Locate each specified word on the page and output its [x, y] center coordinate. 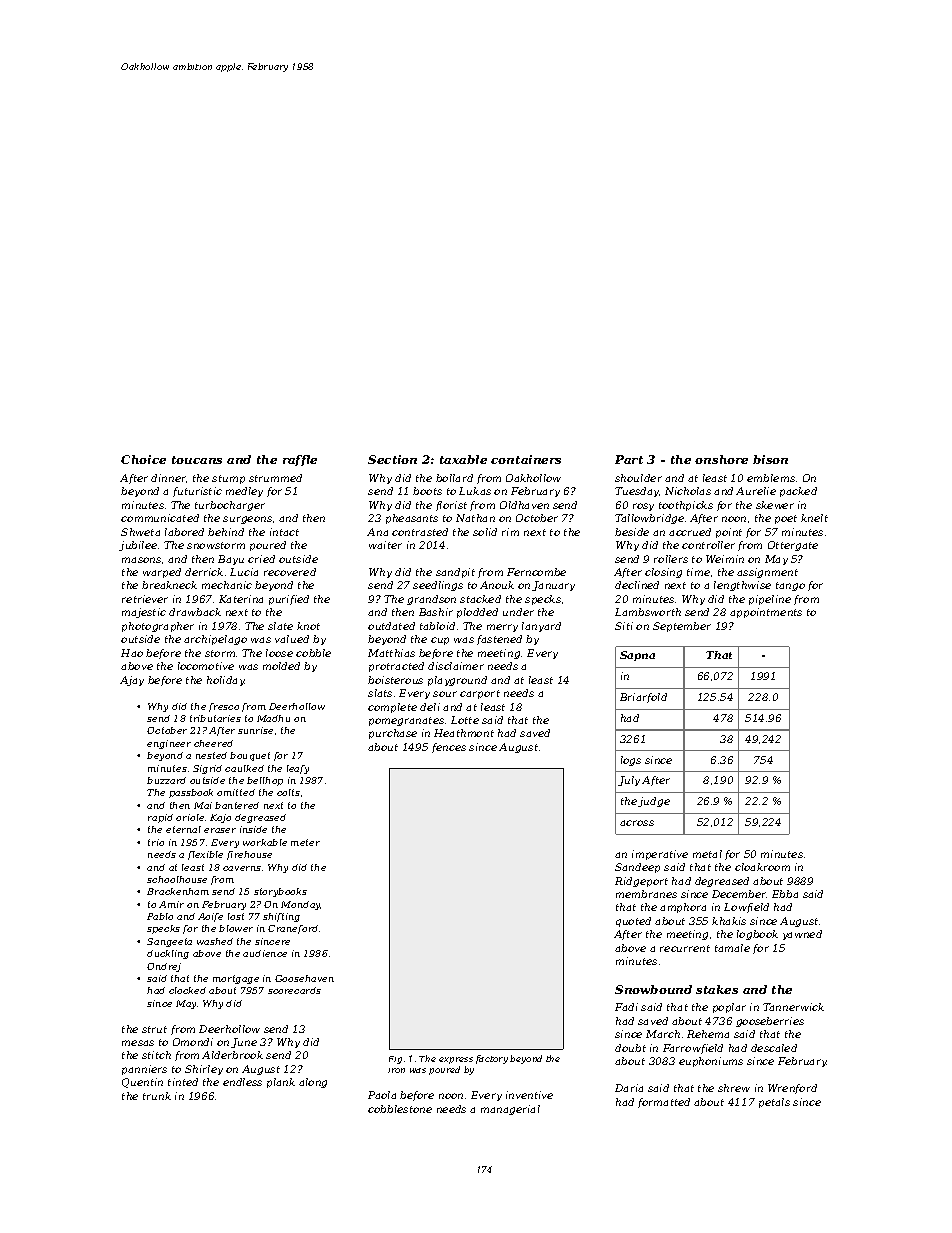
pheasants [412, 519]
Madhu [273, 718]
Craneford [293, 929]
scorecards [294, 990]
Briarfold [643, 698]
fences [449, 748]
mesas [138, 1043]
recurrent [685, 948]
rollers [671, 559]
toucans [197, 460]
